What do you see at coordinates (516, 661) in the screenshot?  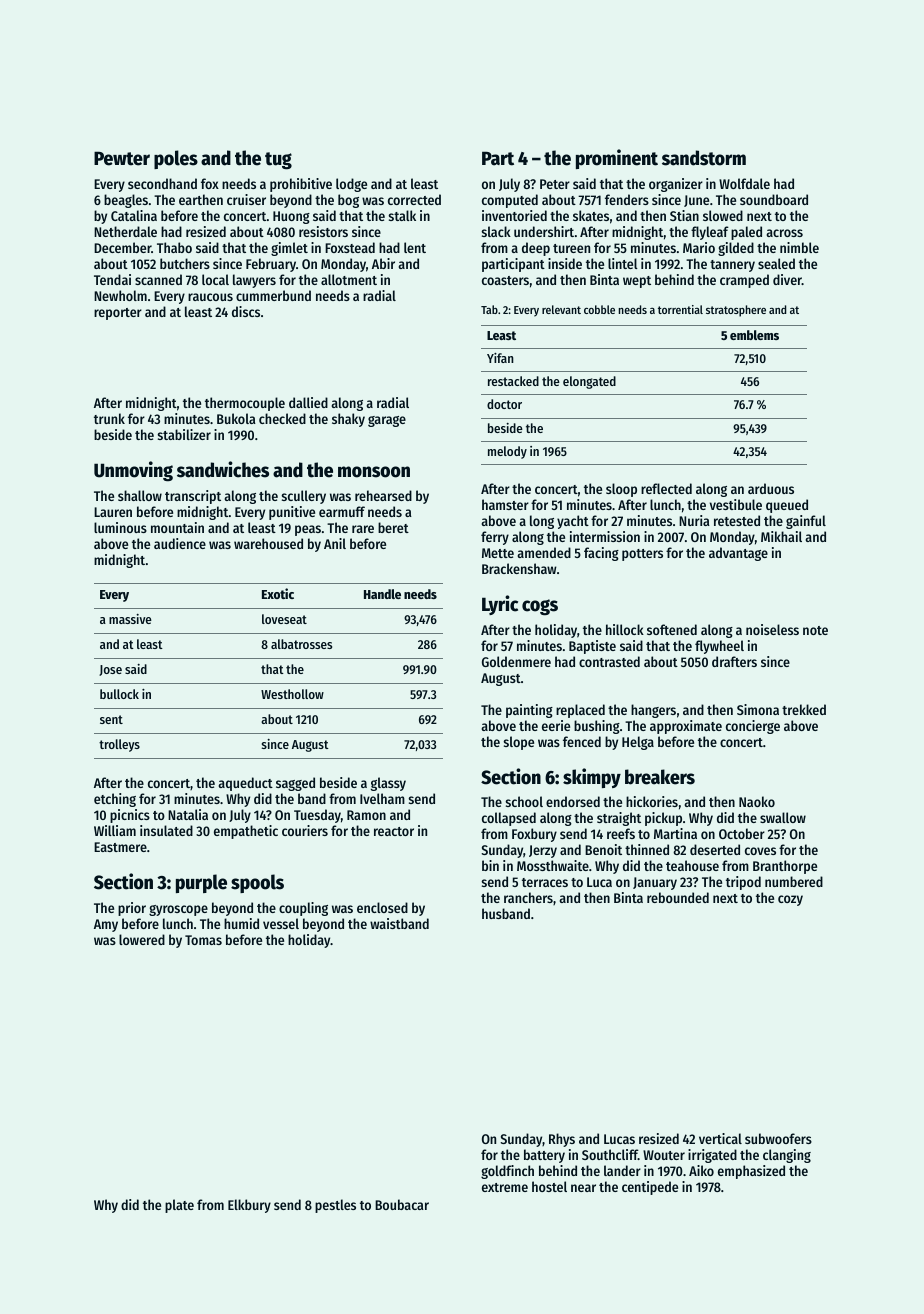 I see `Goldenmere` at bounding box center [516, 661].
